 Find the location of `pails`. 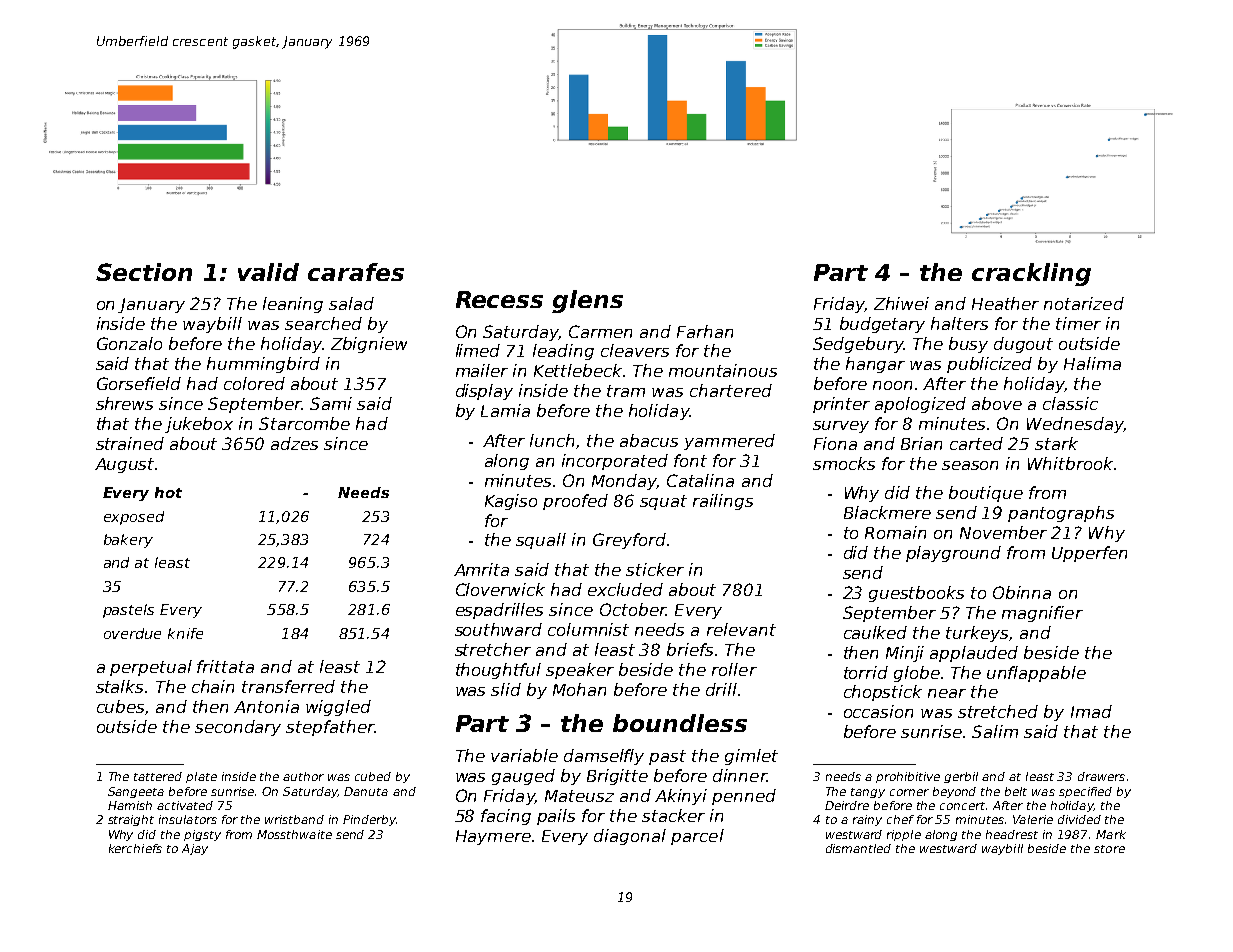

pails is located at coordinates (556, 817).
